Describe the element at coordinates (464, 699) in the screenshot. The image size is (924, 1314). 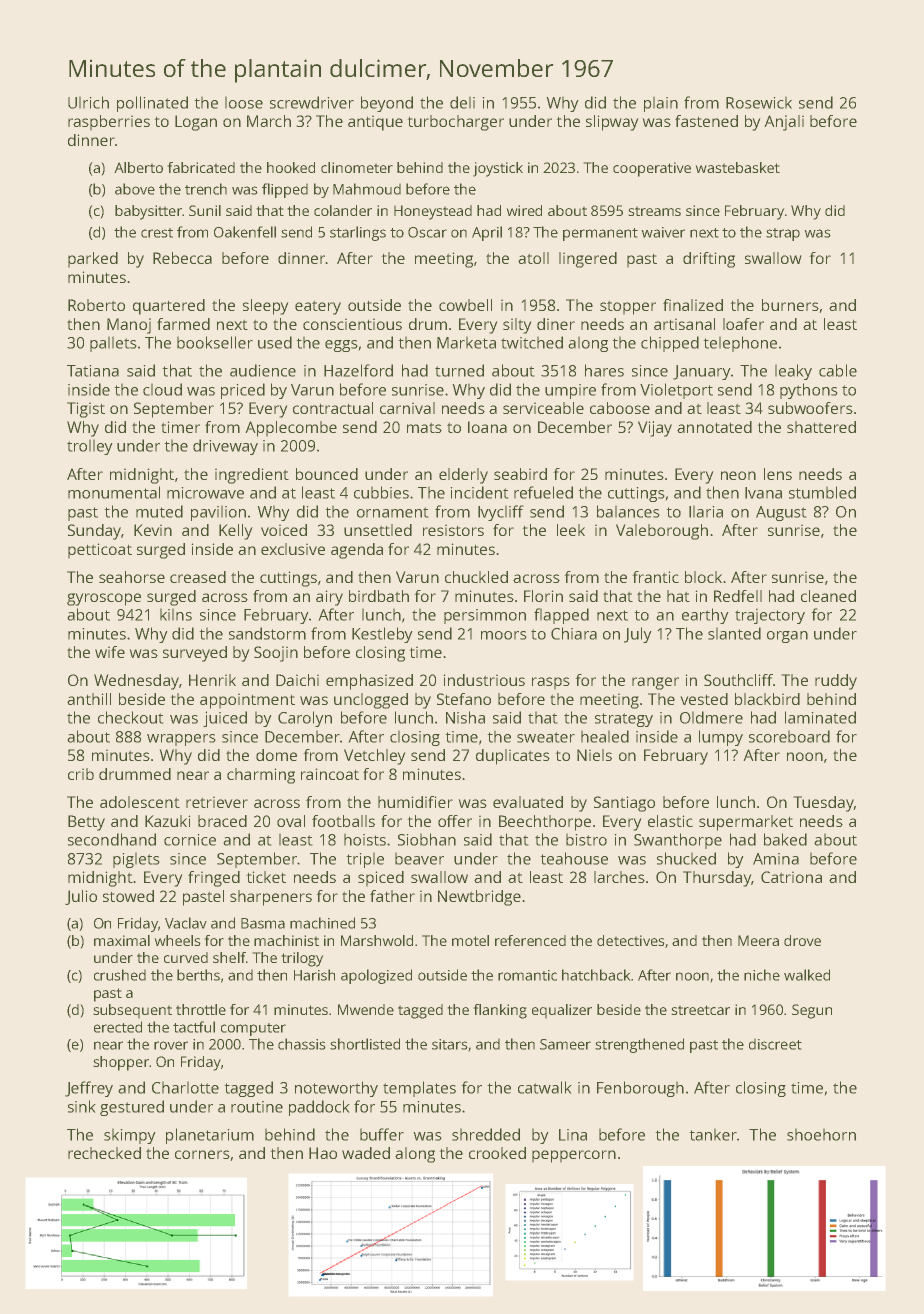
I see `Stefano` at that location.
